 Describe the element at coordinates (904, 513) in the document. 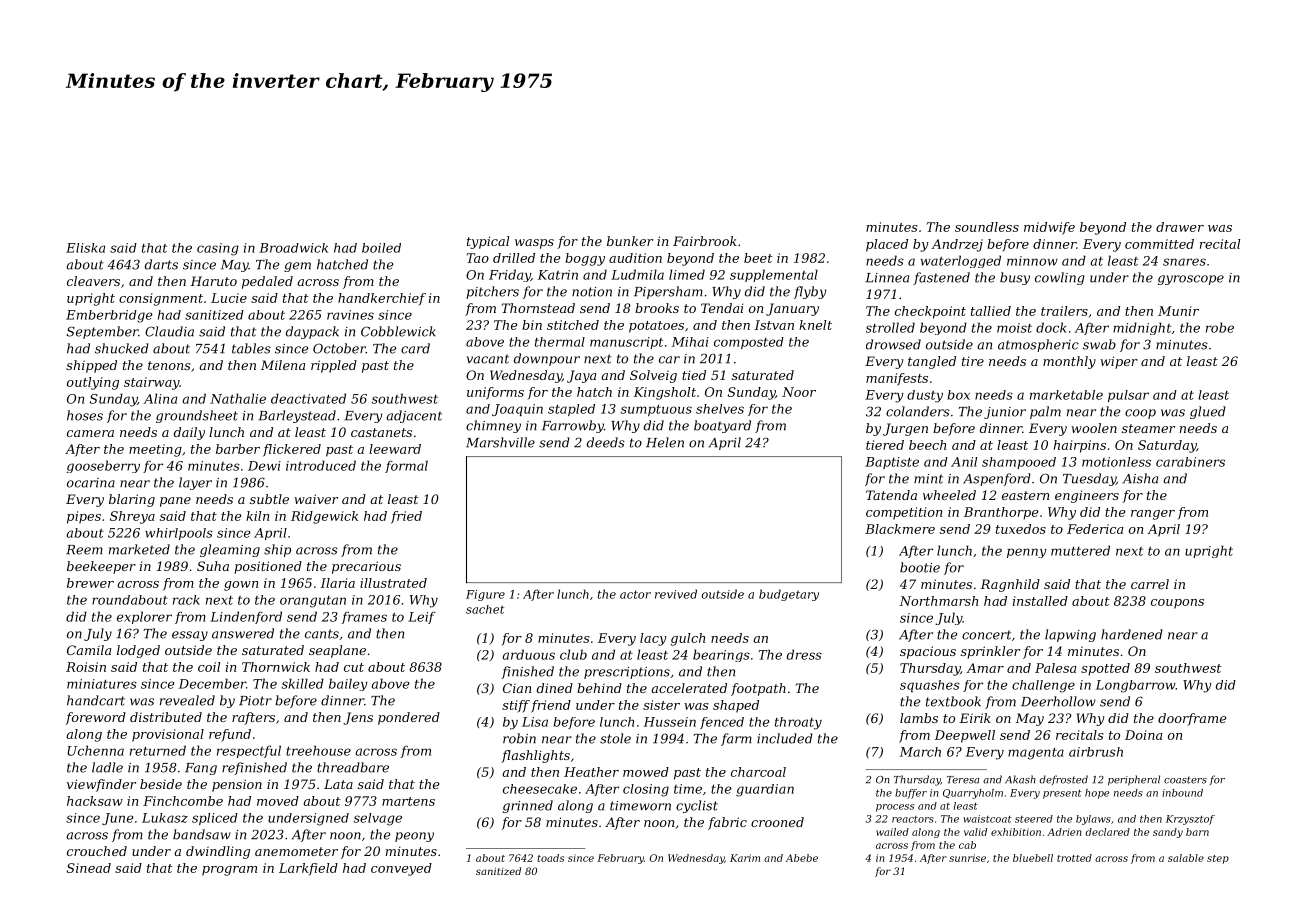

I see `competition` at that location.
